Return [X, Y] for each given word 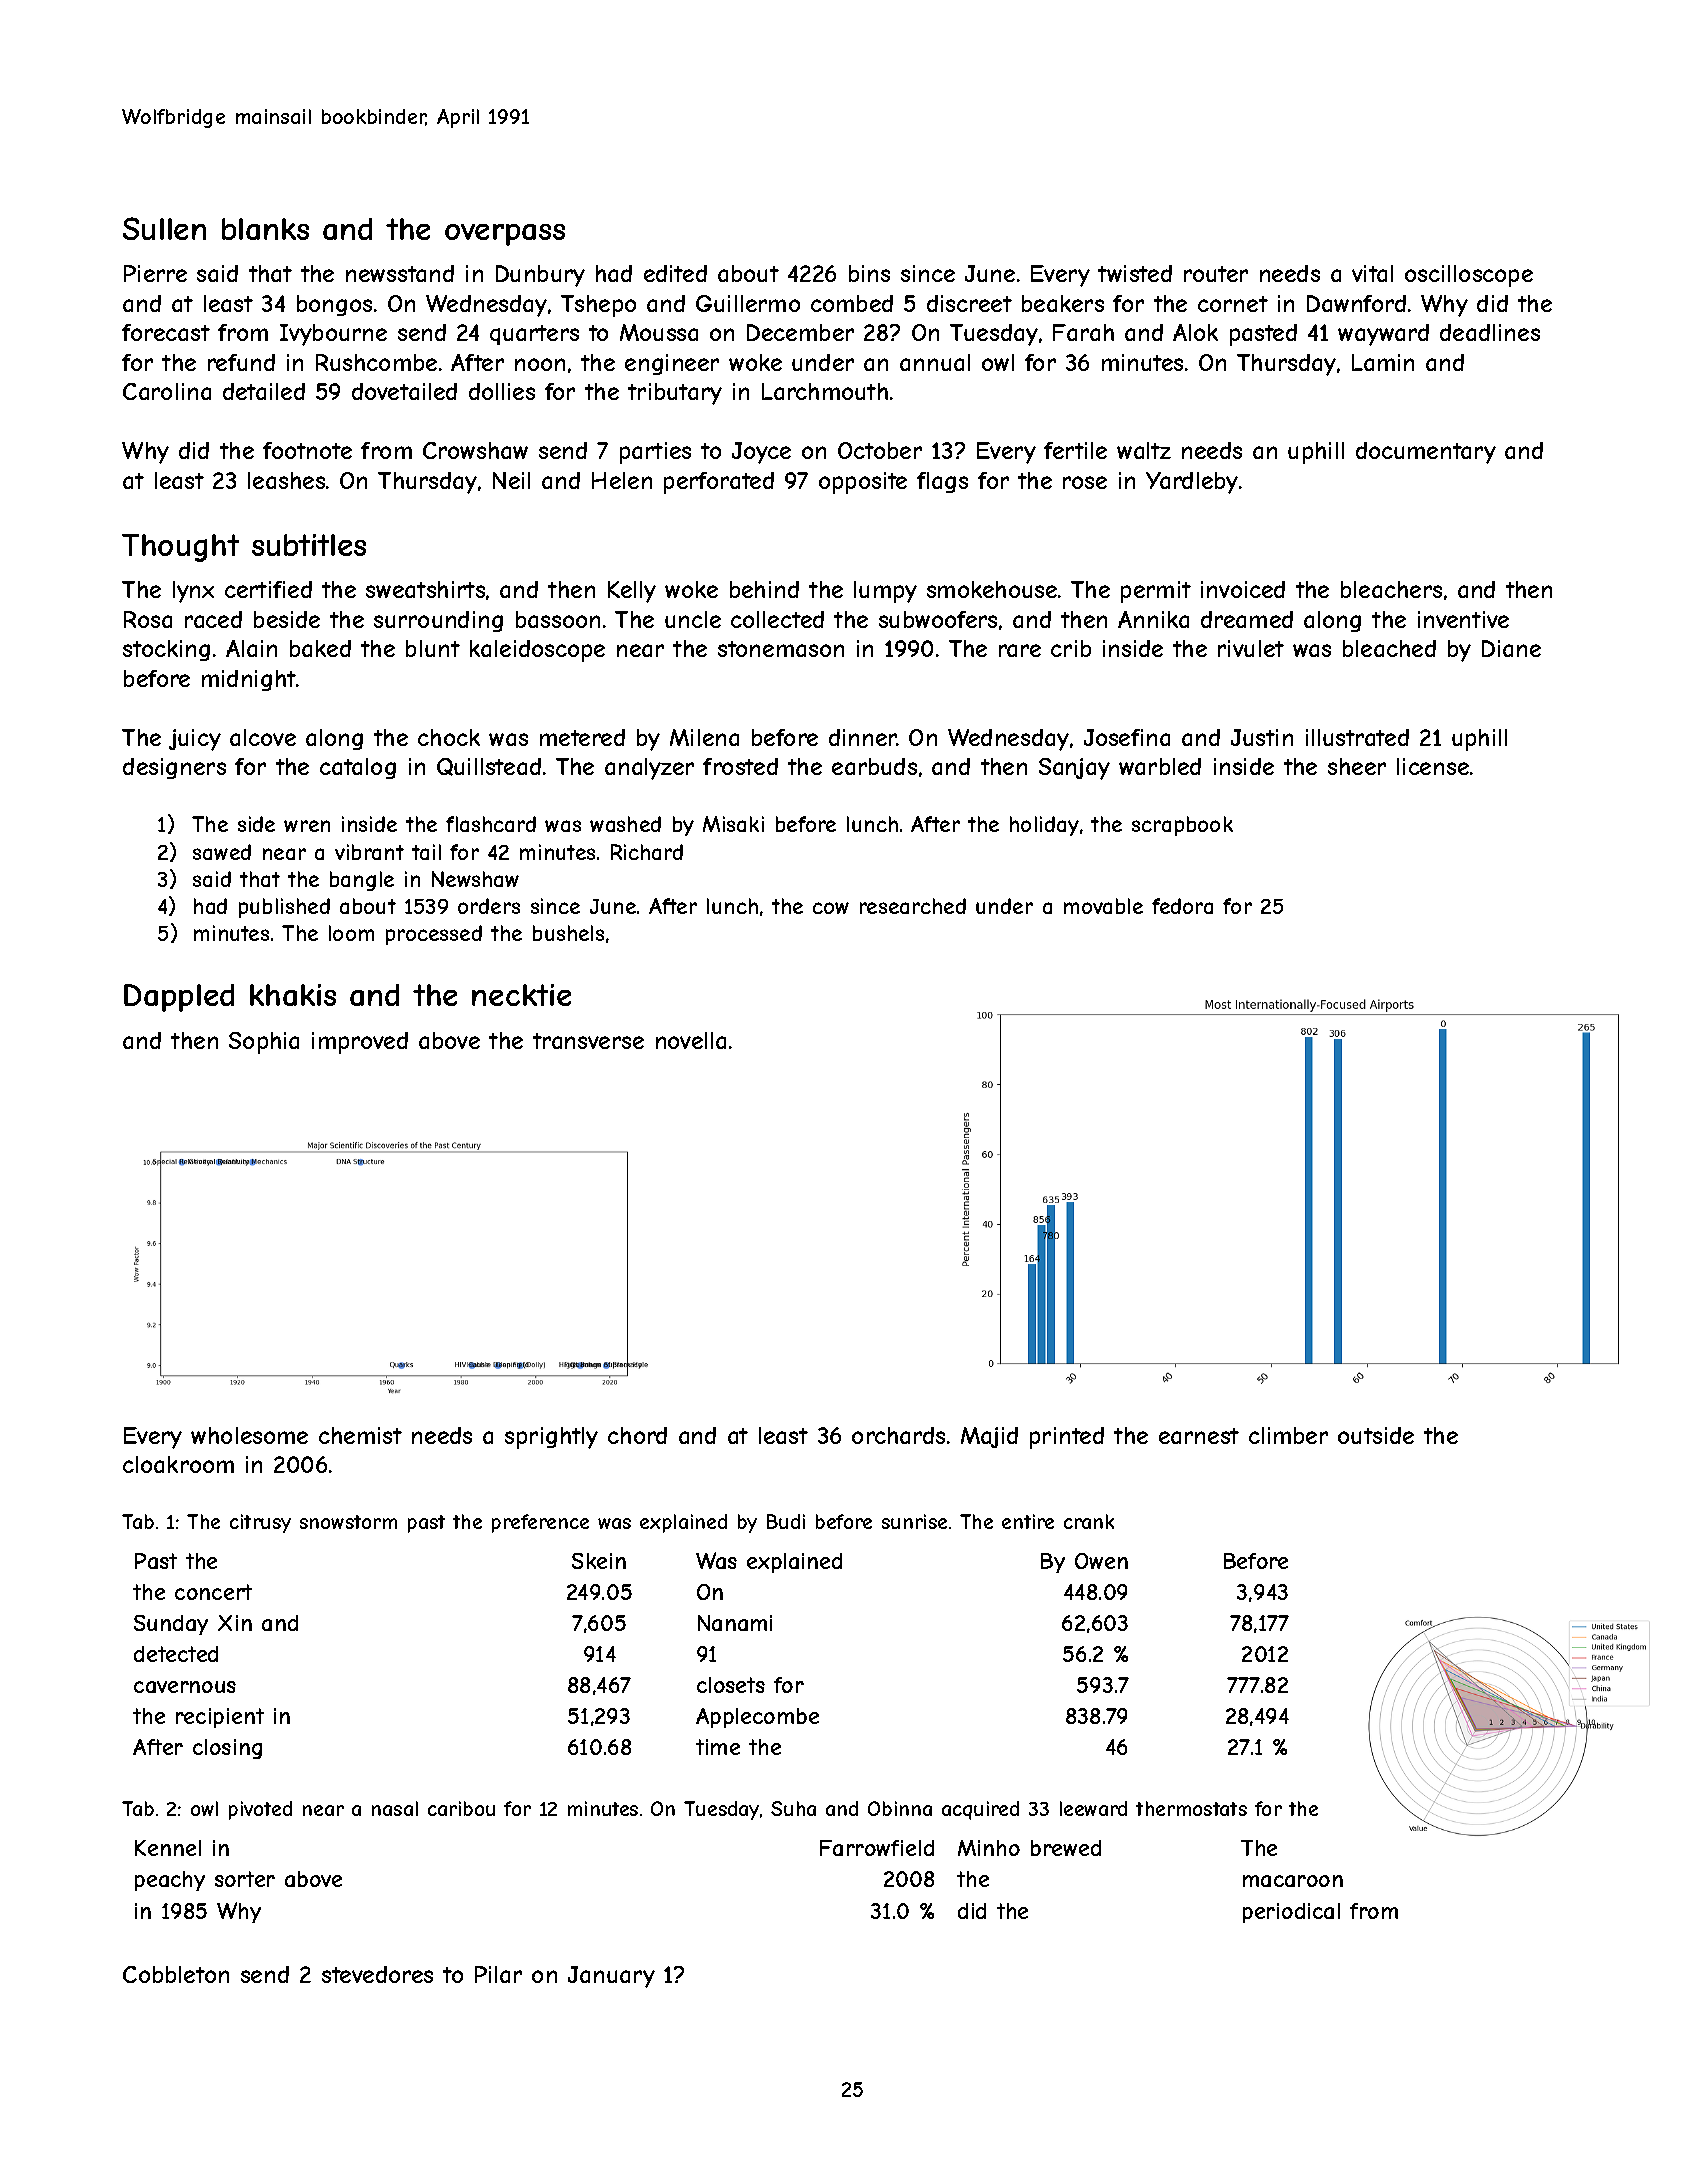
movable [1103, 906]
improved [360, 1043]
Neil [511, 480]
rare [1020, 650]
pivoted [260, 1810]
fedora [1182, 906]
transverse [588, 1041]
